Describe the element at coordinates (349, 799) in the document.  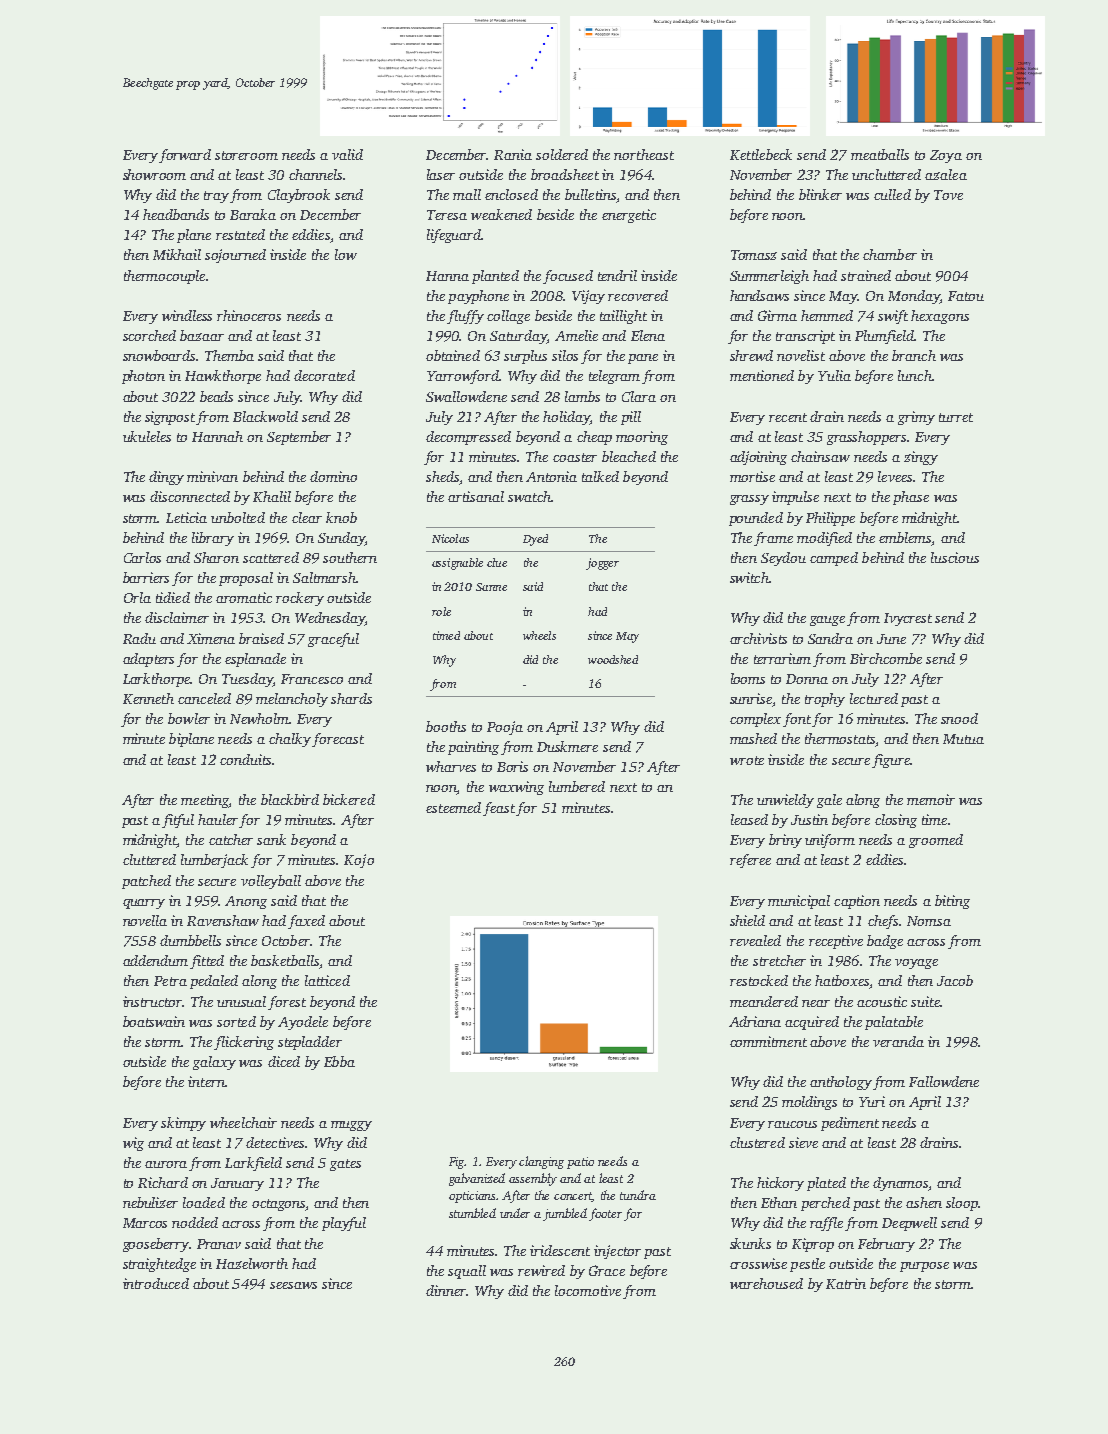
I see `bickered` at that location.
